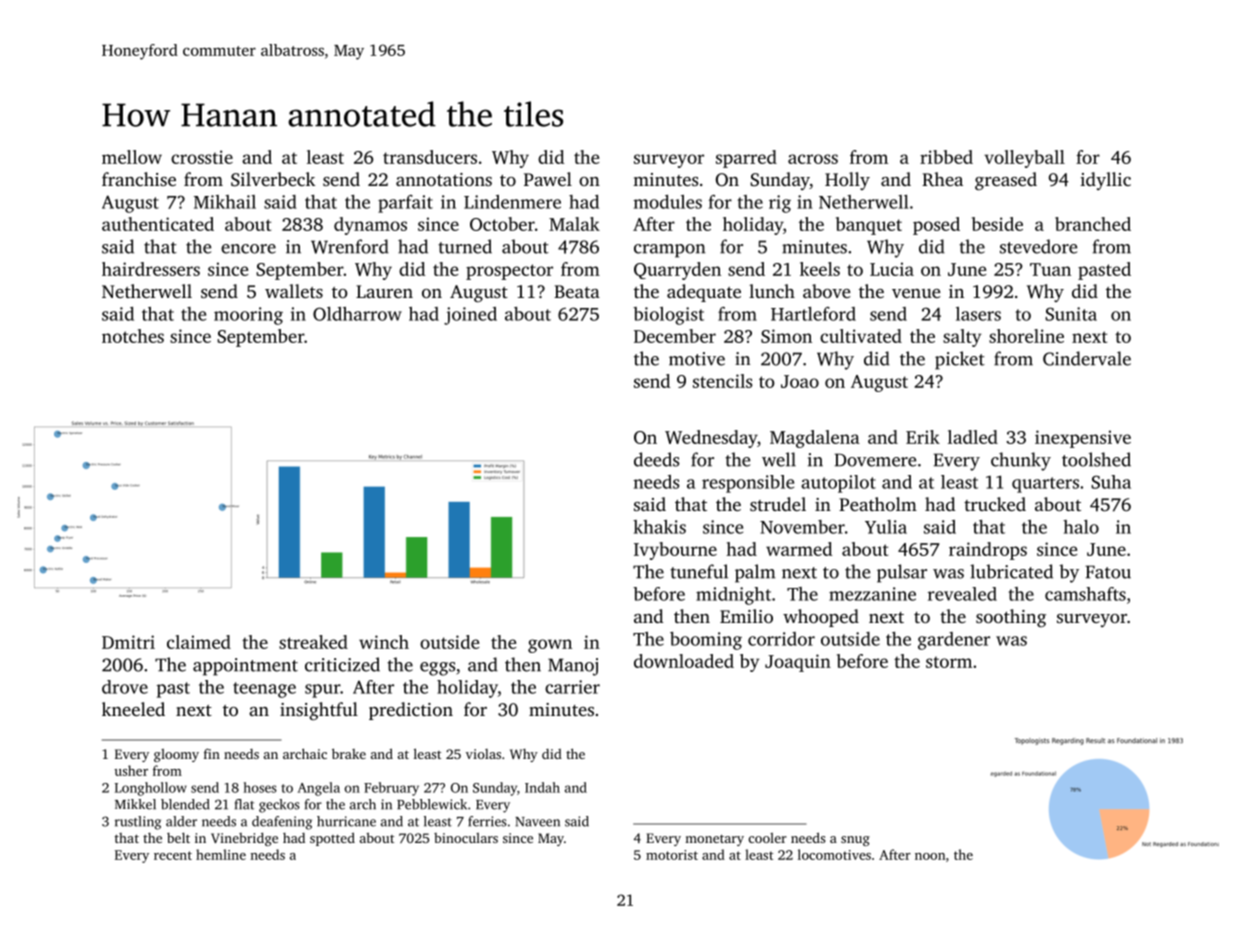 This screenshot has height=952, width=1233. I want to click on sparred, so click(746, 159).
